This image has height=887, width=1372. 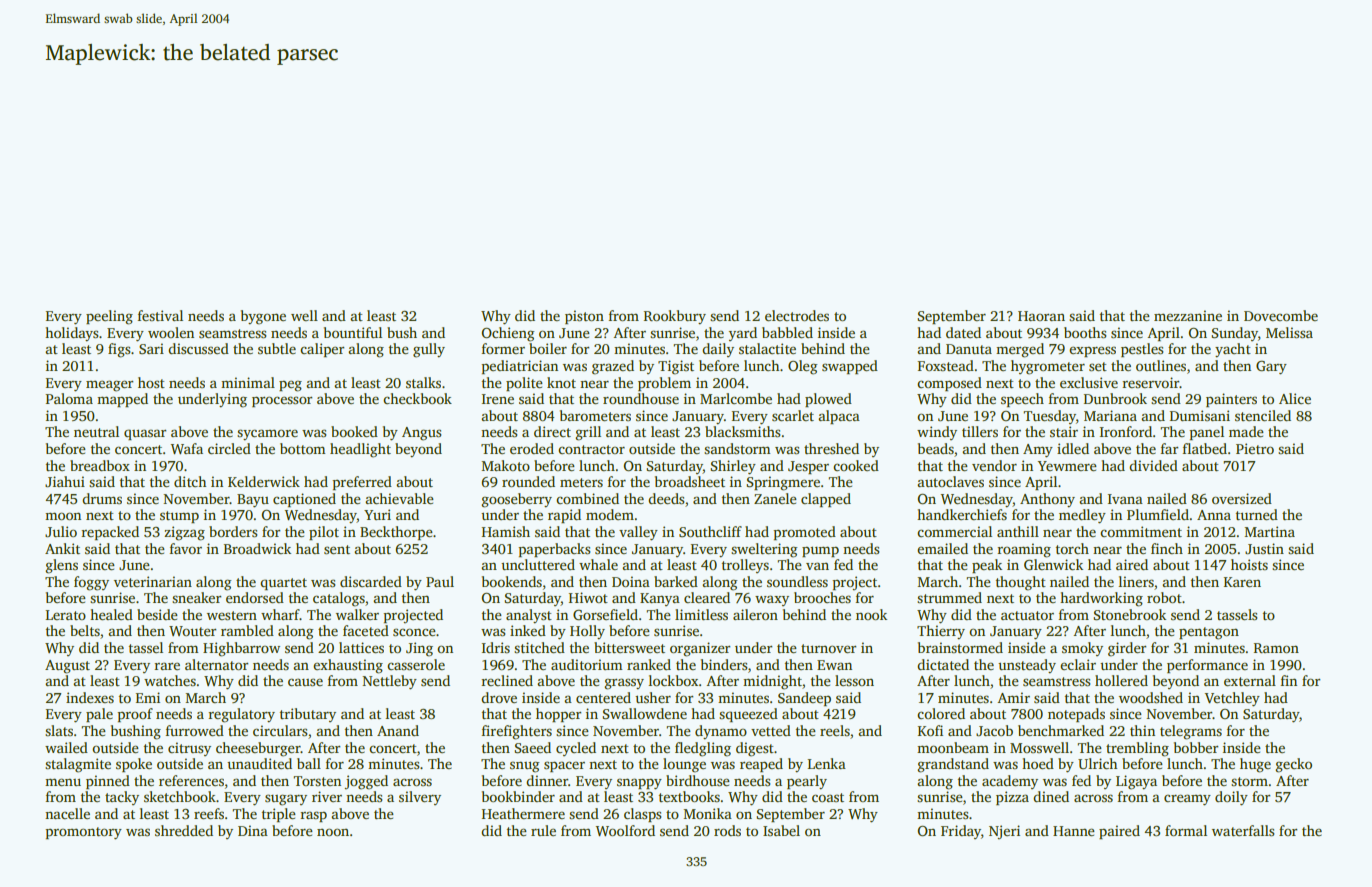 I want to click on Yewmere, so click(x=1067, y=466).
